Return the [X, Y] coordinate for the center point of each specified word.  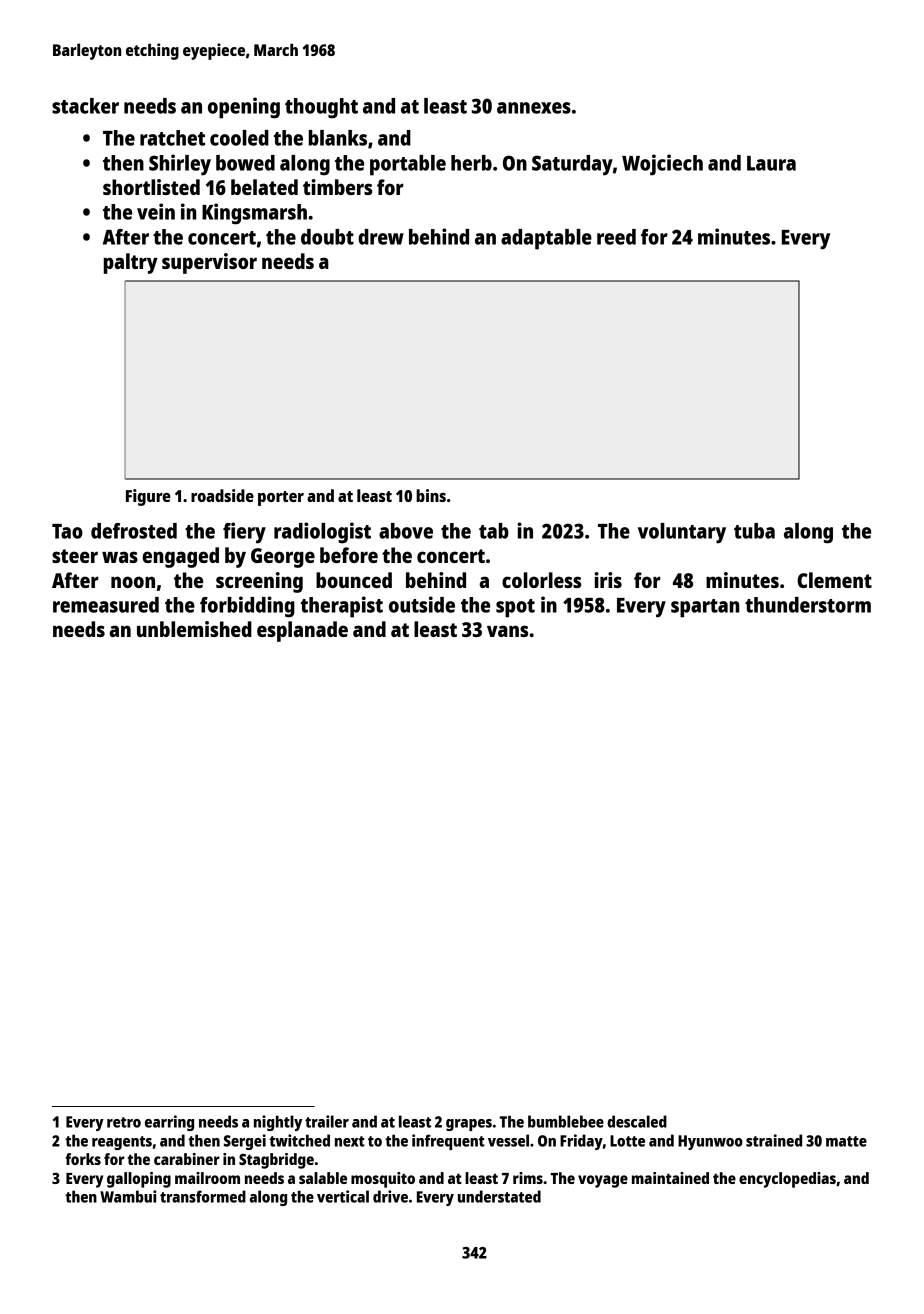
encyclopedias [787, 1180]
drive [390, 1196]
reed [616, 237]
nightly [278, 1123]
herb [471, 163]
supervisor [209, 263]
